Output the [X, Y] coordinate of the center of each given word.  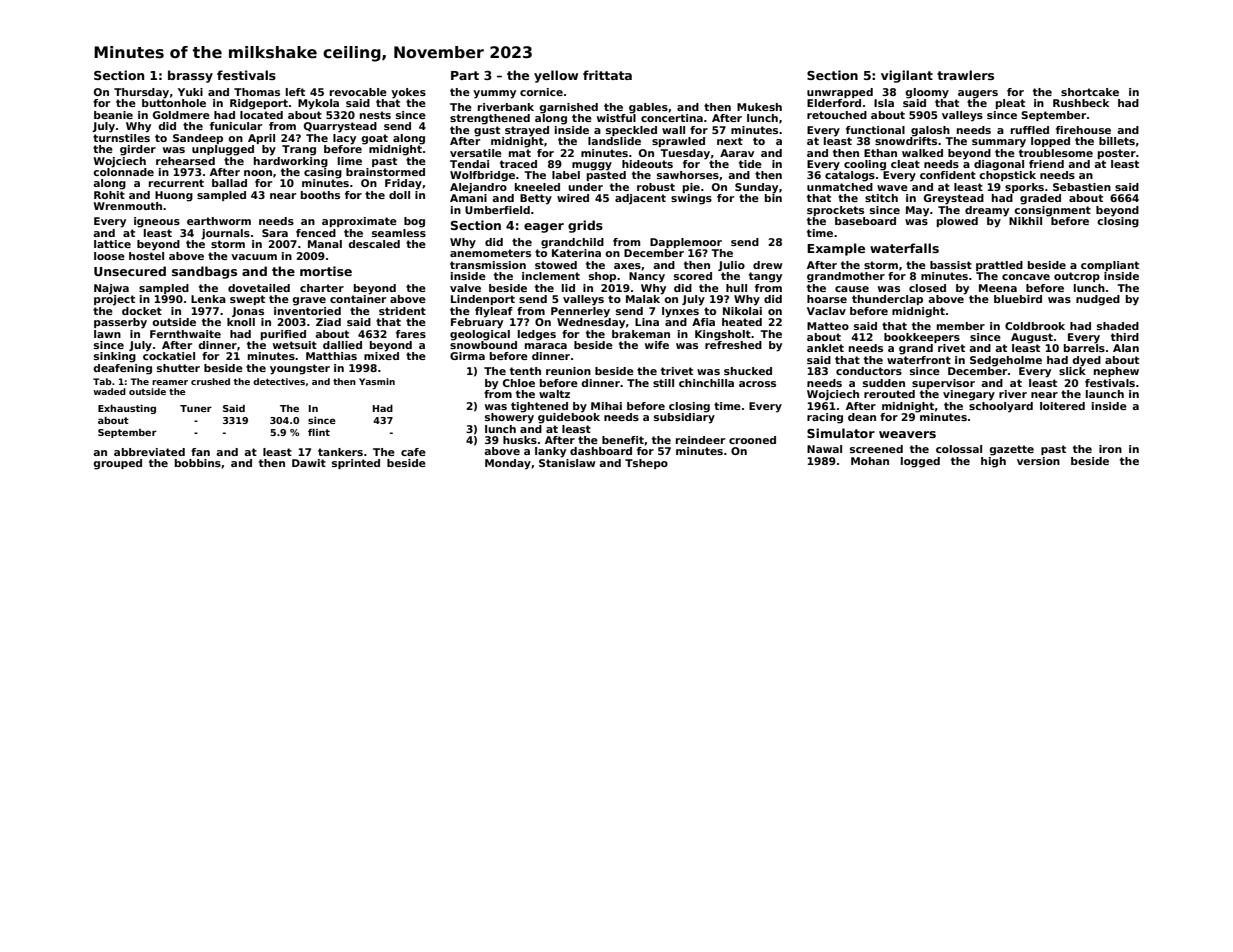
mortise [326, 271]
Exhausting [127, 409]
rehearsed [185, 161]
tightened [539, 407]
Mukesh [759, 107]
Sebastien [1082, 187]
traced [518, 164]
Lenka [208, 299]
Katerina [576, 253]
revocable [358, 92]
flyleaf [494, 312]
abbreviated [149, 452]
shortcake [1090, 92]
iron [1110, 449]
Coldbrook [1035, 326]
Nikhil [1025, 221]
